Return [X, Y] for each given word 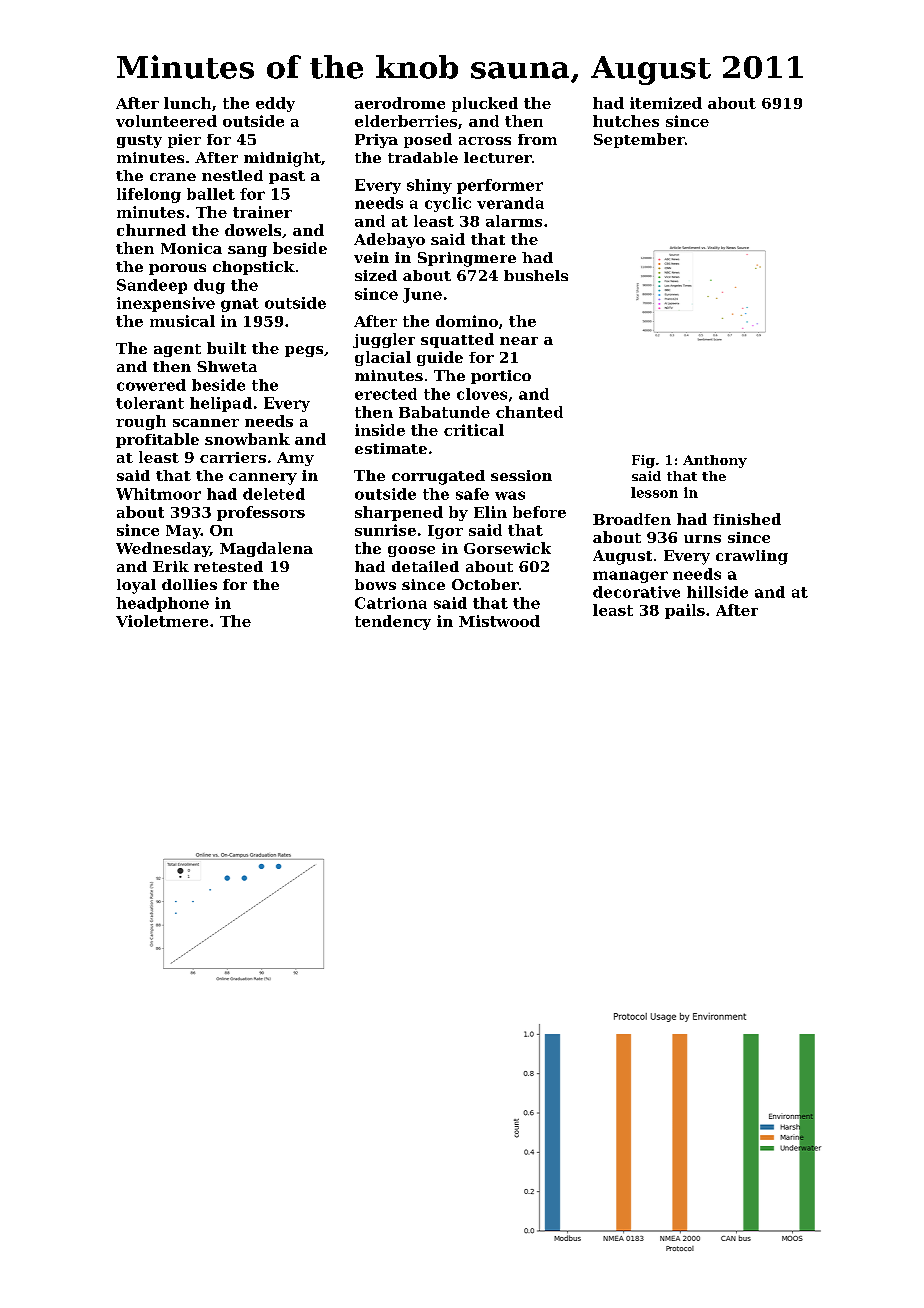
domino [467, 321]
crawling [752, 557]
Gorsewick [507, 548]
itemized [666, 103]
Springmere [467, 259]
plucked [485, 104]
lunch [187, 103]
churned [151, 230]
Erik [171, 566]
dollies [189, 584]
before [539, 512]
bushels [536, 275]
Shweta [227, 366]
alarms [514, 221]
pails [685, 611]
